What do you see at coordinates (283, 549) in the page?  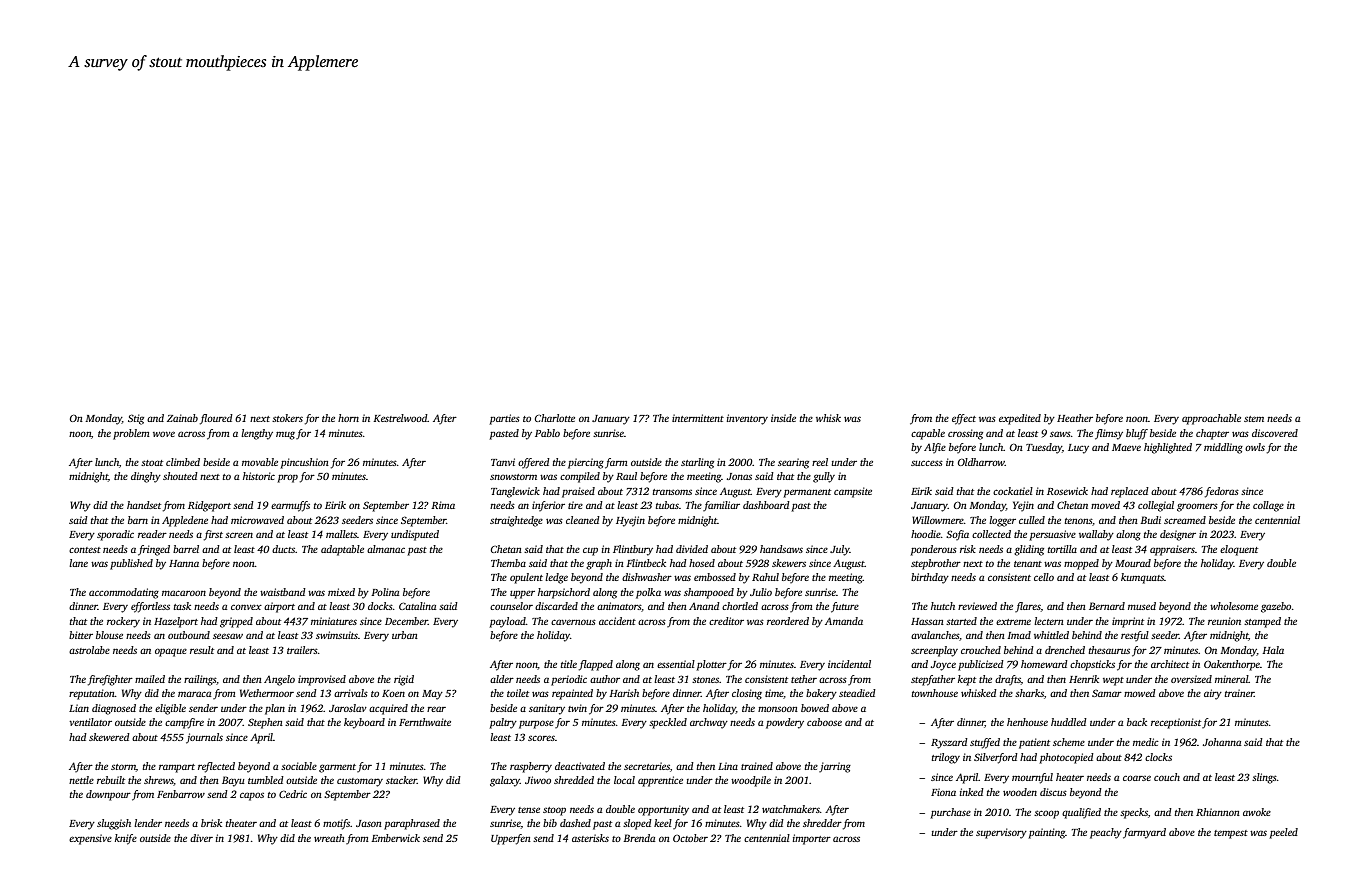 I see `ducts` at bounding box center [283, 549].
